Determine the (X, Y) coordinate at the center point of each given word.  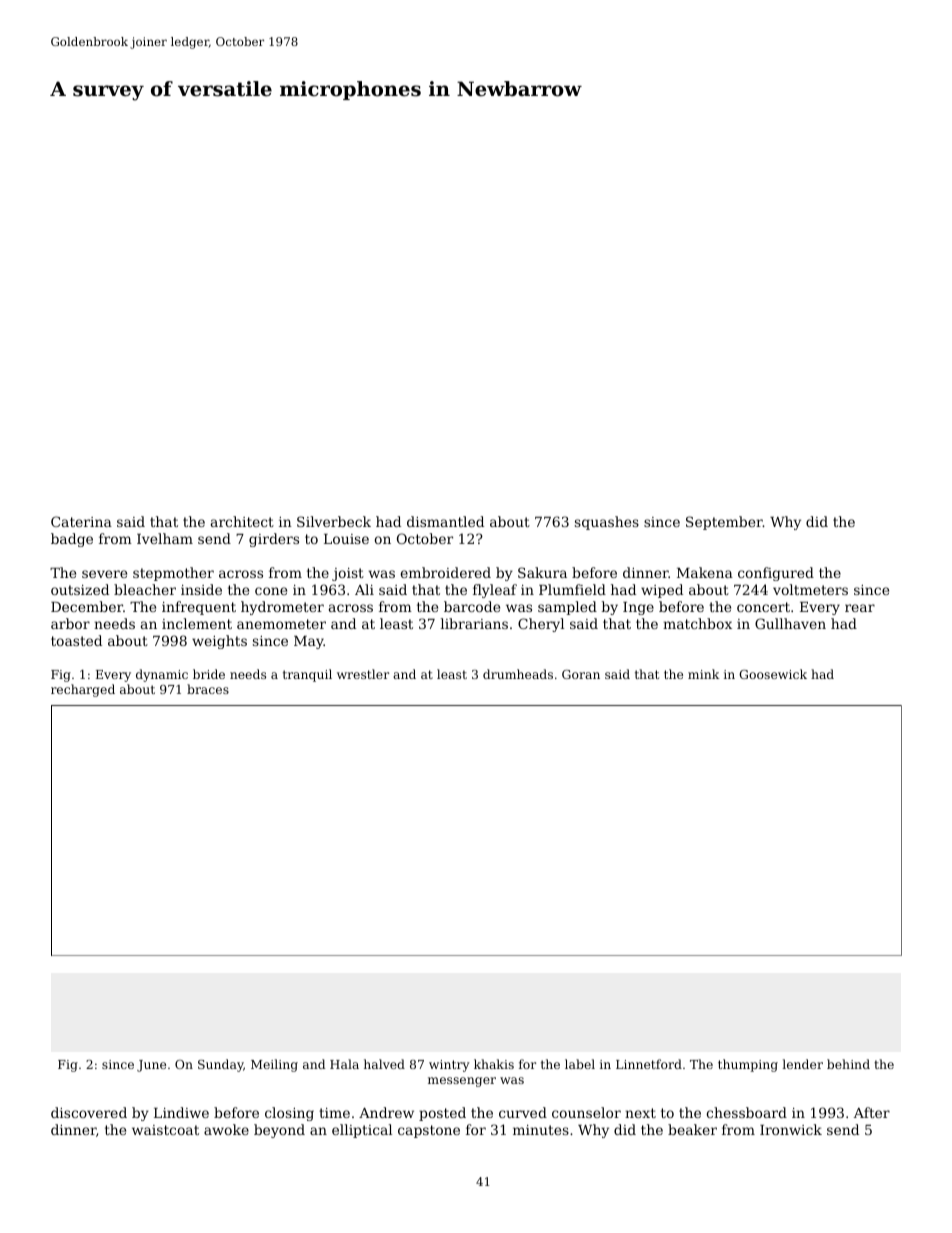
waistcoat (165, 1130)
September (724, 523)
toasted (76, 640)
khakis (494, 1064)
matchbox (697, 623)
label (580, 1064)
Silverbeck (334, 521)
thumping (748, 1065)
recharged (83, 690)
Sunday (221, 1065)
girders (274, 540)
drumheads (518, 674)
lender (802, 1064)
